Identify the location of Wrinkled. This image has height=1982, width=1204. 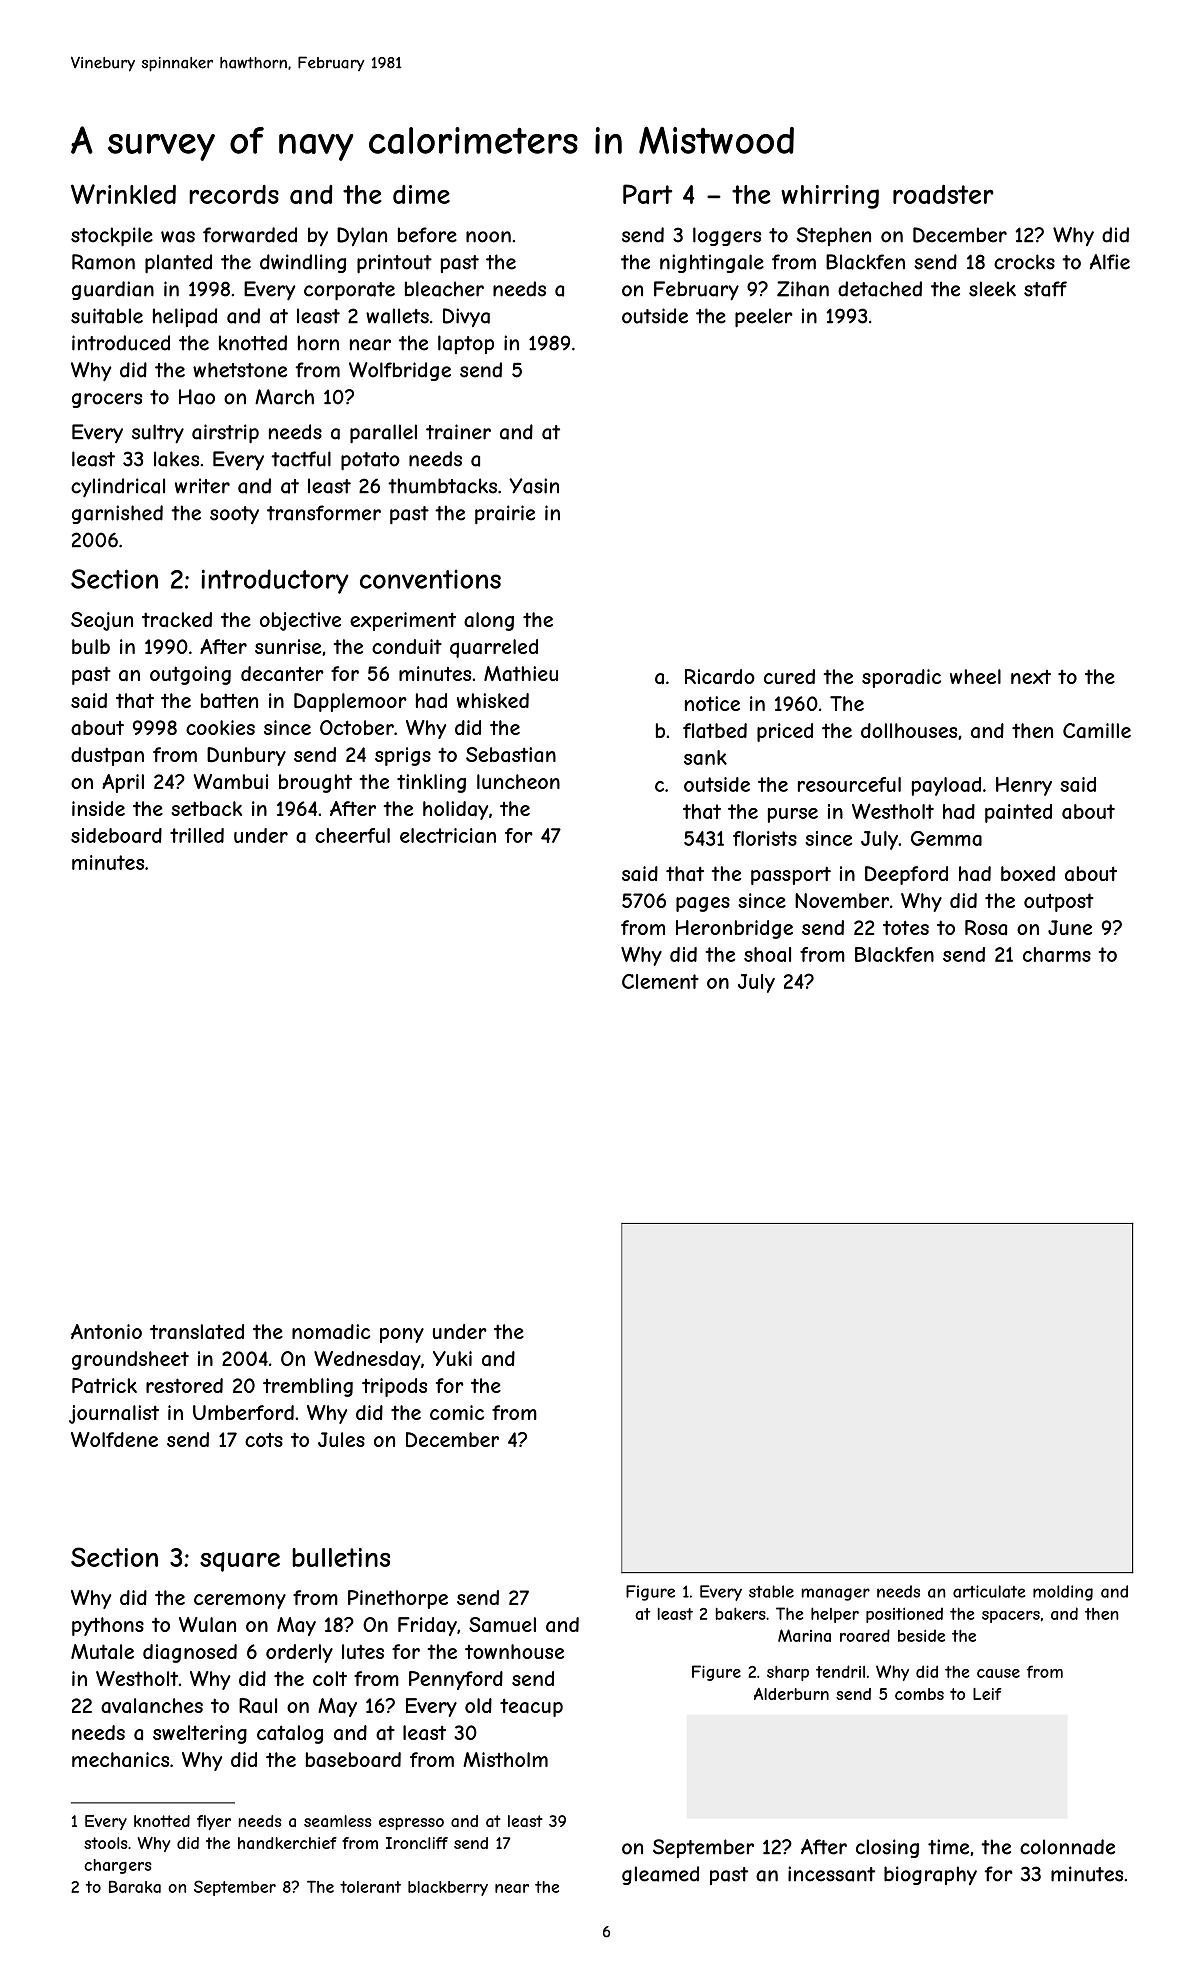
(123, 194).
